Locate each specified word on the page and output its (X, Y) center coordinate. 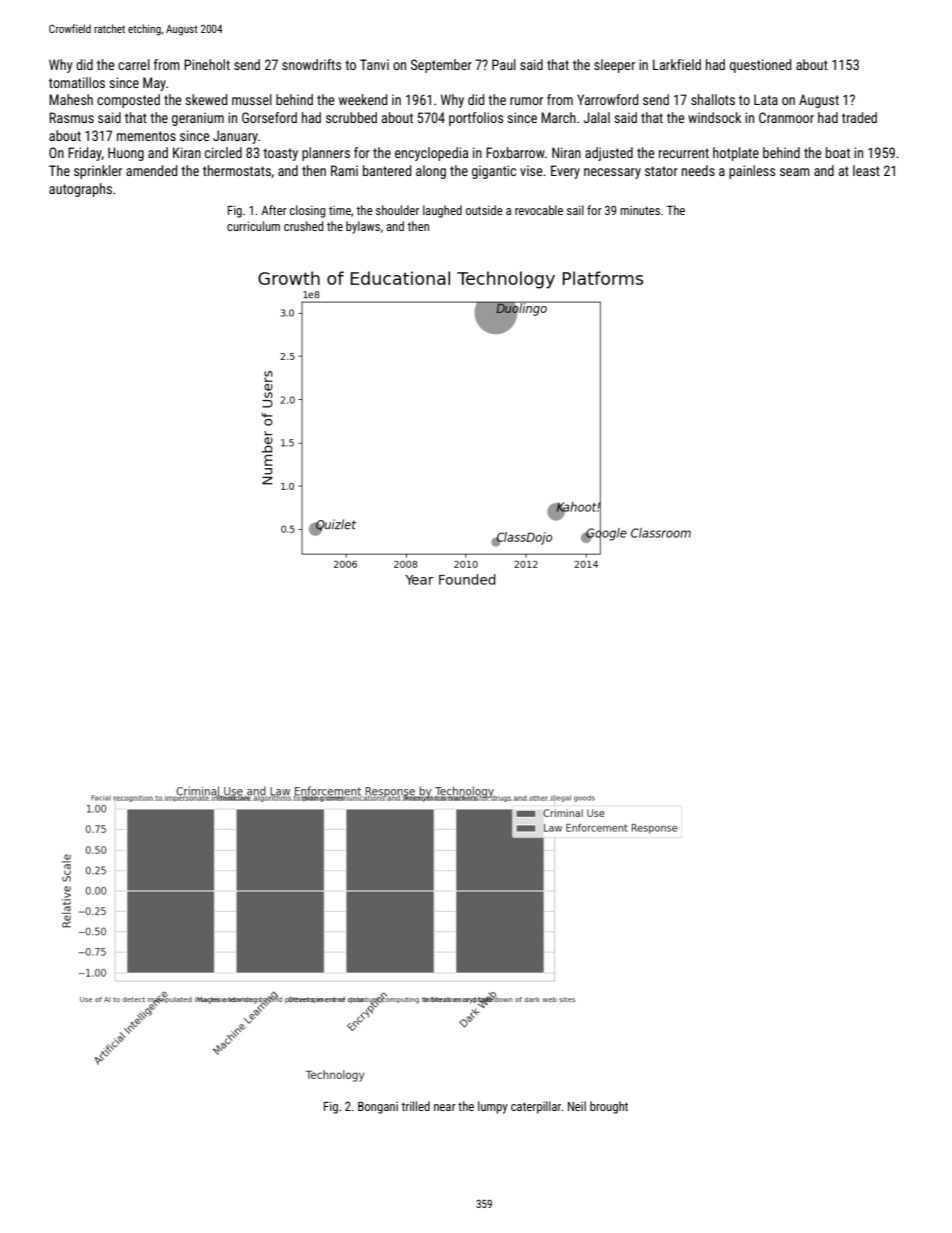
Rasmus (71, 117)
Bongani (378, 1108)
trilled (416, 1106)
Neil (577, 1106)
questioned (760, 66)
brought (609, 1107)
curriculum (253, 226)
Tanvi (374, 64)
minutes (640, 210)
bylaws (363, 227)
